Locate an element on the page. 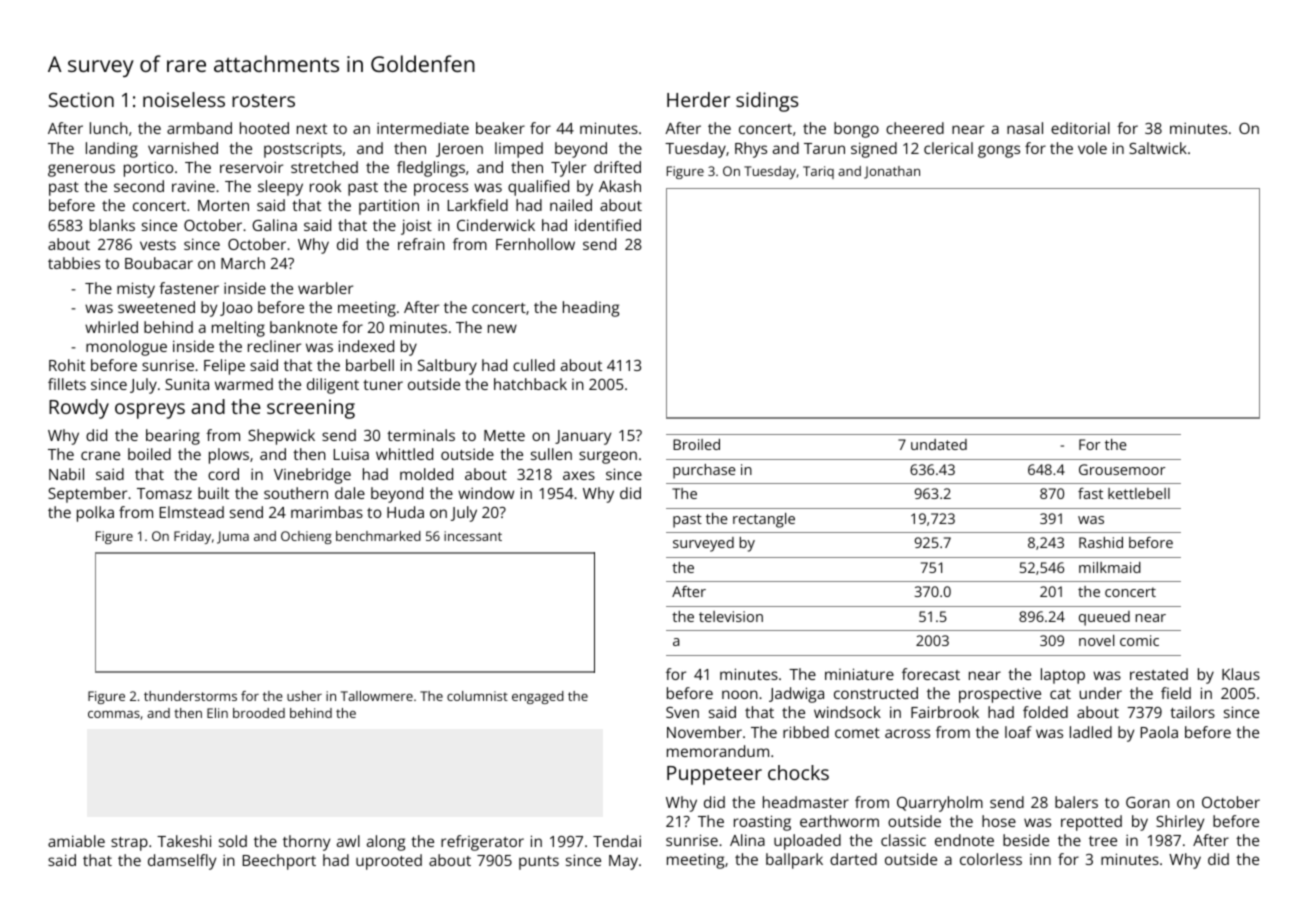 Image resolution: width=1308 pixels, height=924 pixels. milkmaid is located at coordinates (1110, 567).
